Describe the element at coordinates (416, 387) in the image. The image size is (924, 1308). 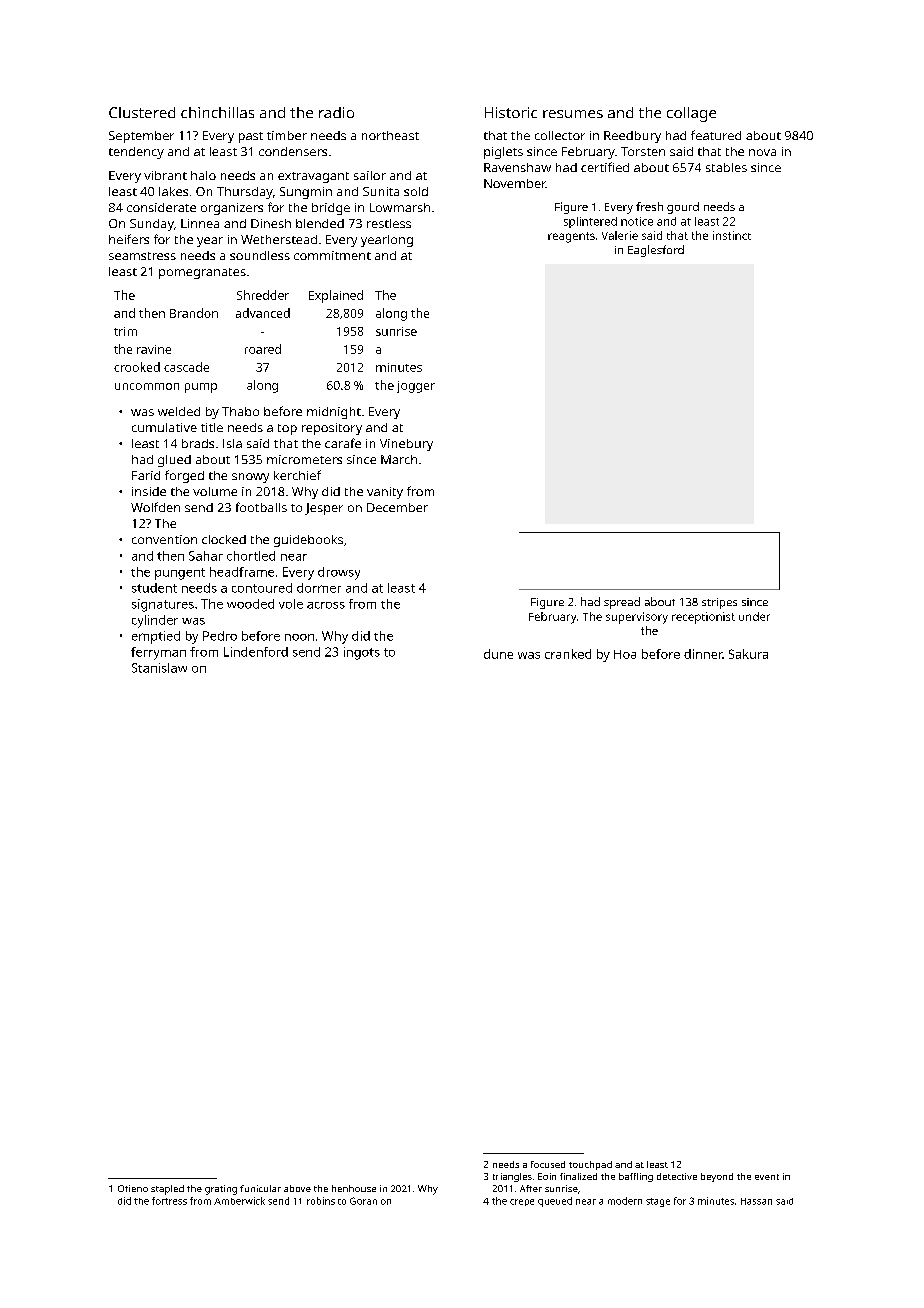
I see `jogger` at that location.
